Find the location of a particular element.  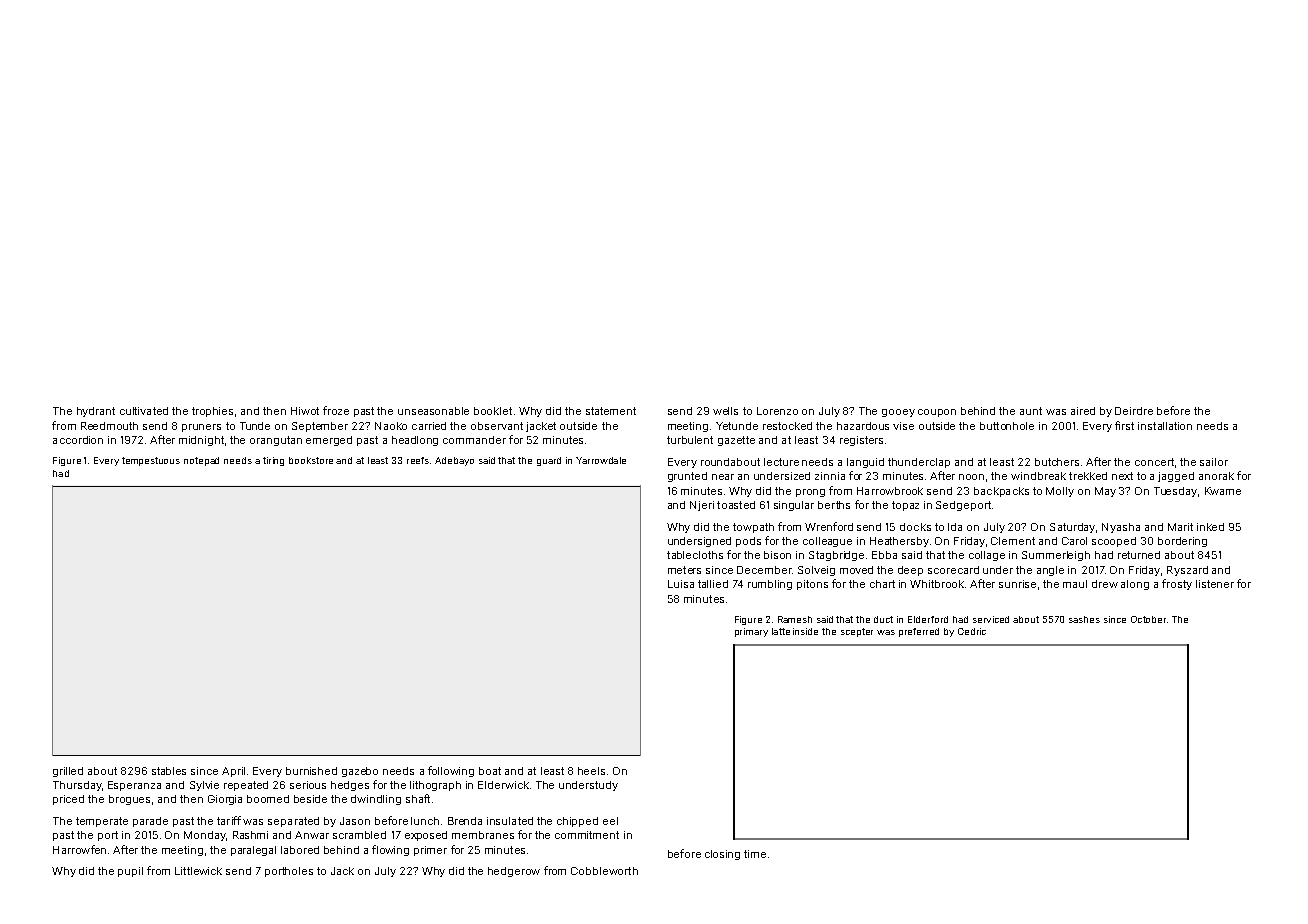

Cobbleworth is located at coordinates (604, 871).
